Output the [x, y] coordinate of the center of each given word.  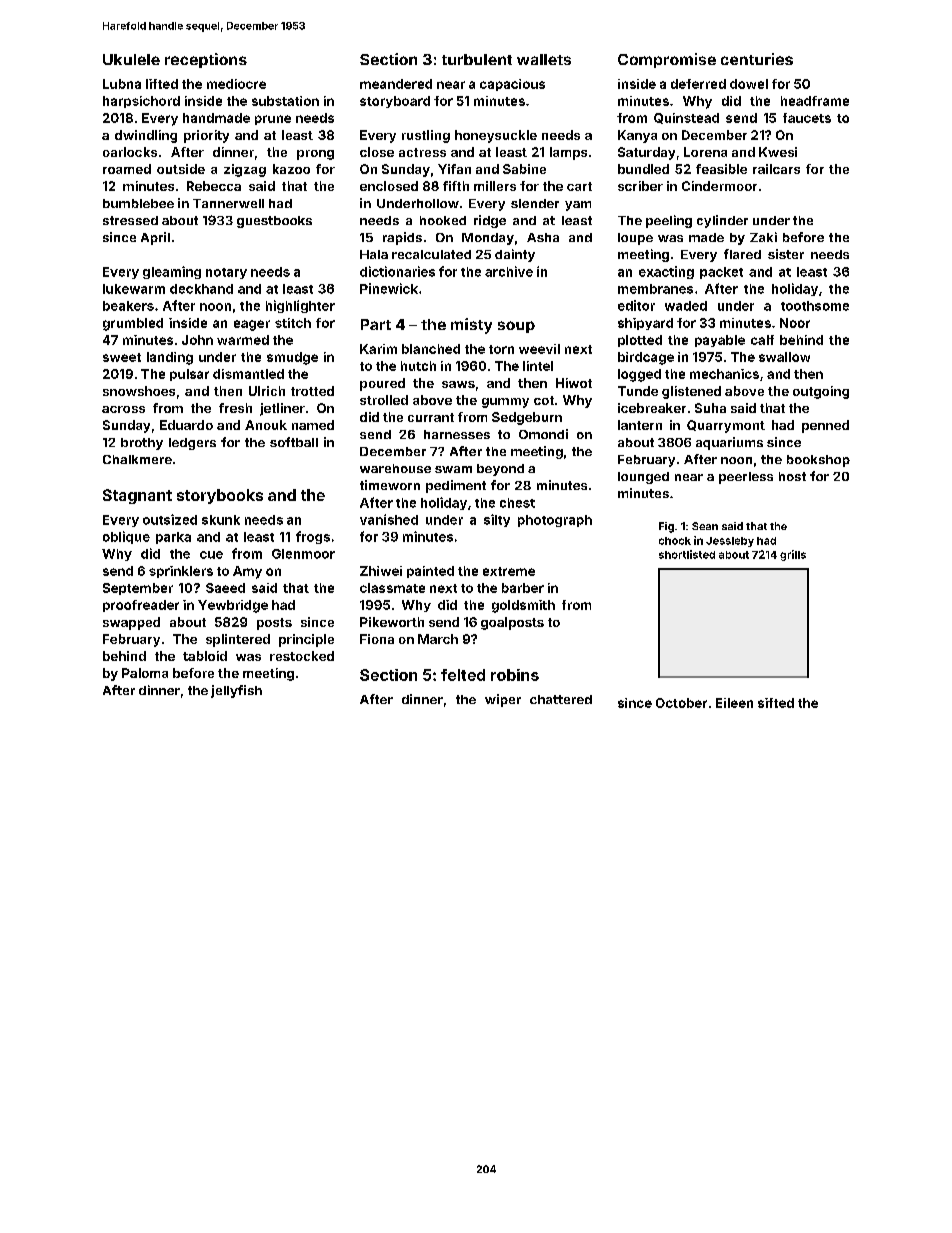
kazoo [291, 169]
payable [720, 341]
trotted [312, 391]
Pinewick [389, 288]
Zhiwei [381, 571]
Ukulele [131, 59]
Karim [378, 349]
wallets [544, 59]
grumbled [133, 324]
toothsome [815, 306]
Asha [543, 237]
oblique [126, 537]
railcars [776, 169]
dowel [749, 84]
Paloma [145, 673]
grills [793, 555]
